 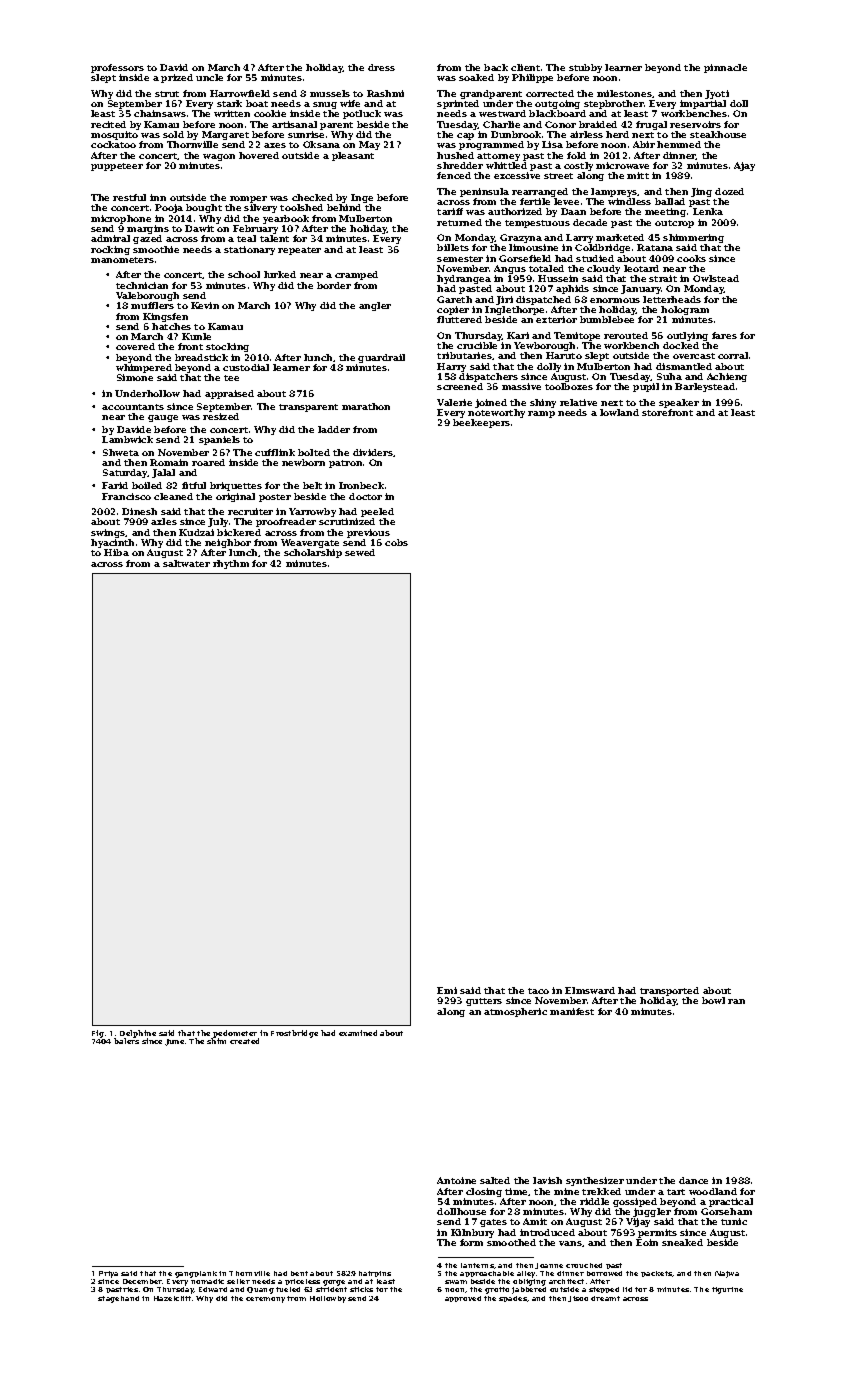 What do you see at coordinates (231, 564) in the document?
I see `rhythm` at bounding box center [231, 564].
